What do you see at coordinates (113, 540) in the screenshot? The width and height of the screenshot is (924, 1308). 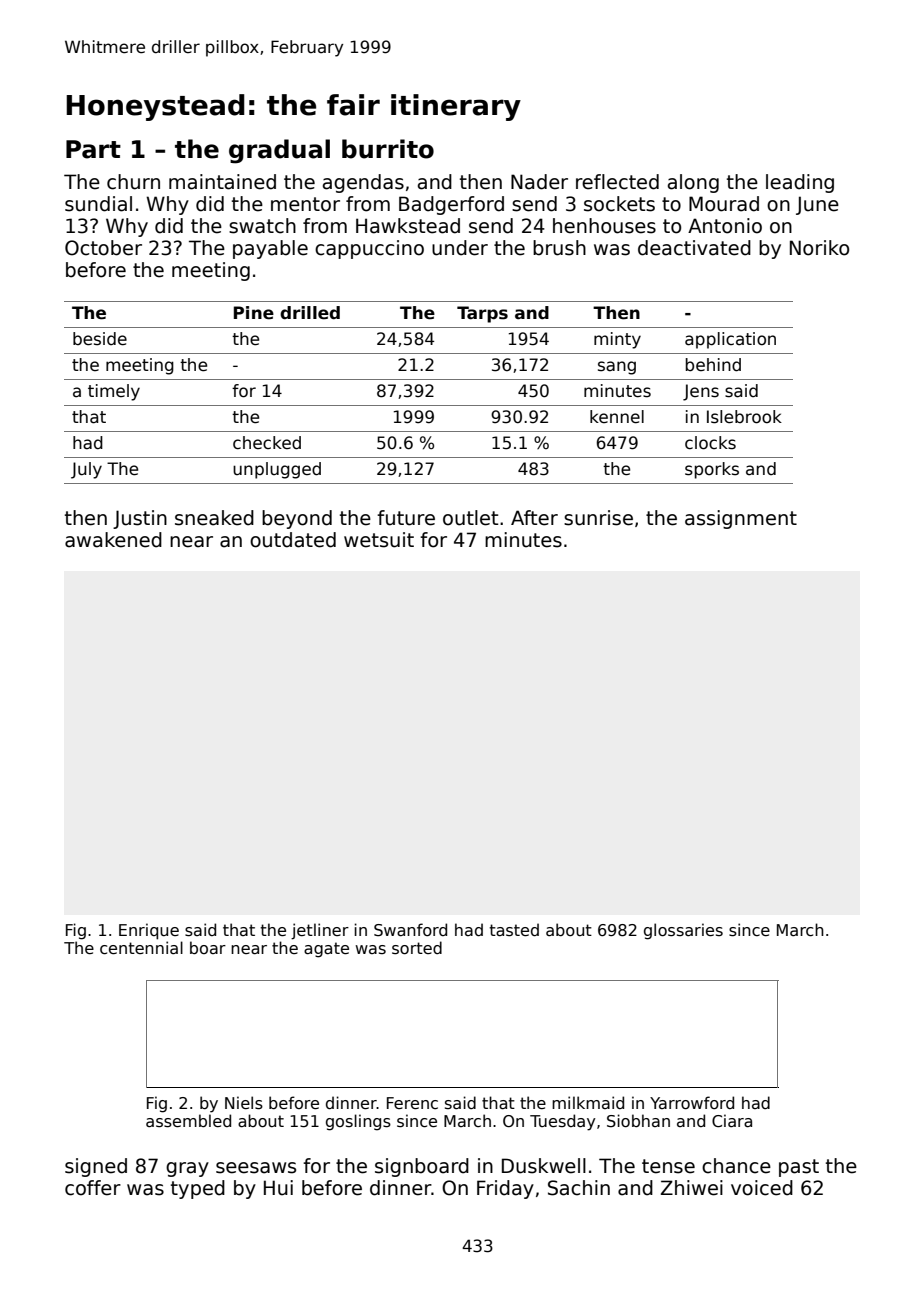 I see `awakened` at bounding box center [113, 540].
